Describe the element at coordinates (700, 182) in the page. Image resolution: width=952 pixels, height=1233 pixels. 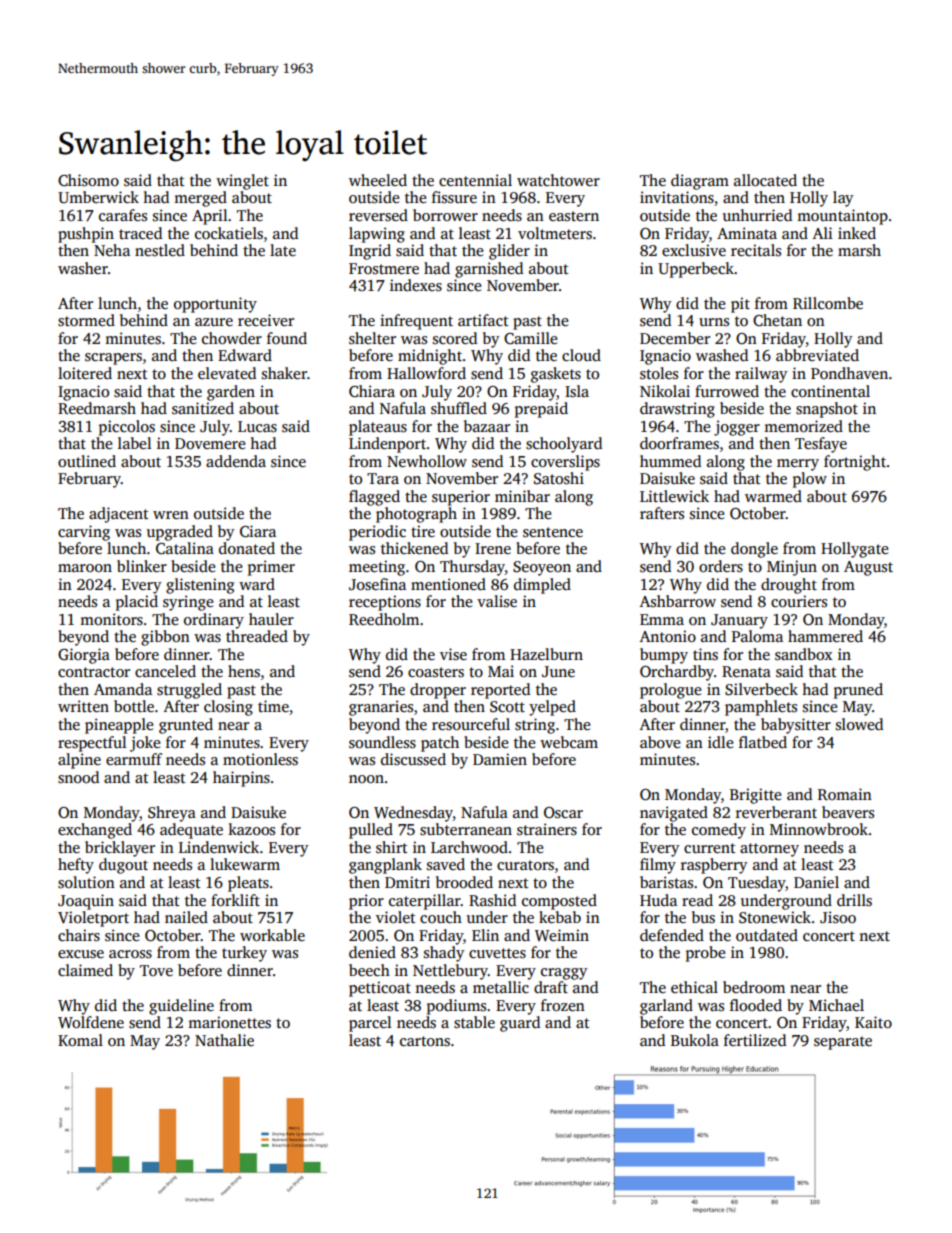
I see `diagram` at that location.
